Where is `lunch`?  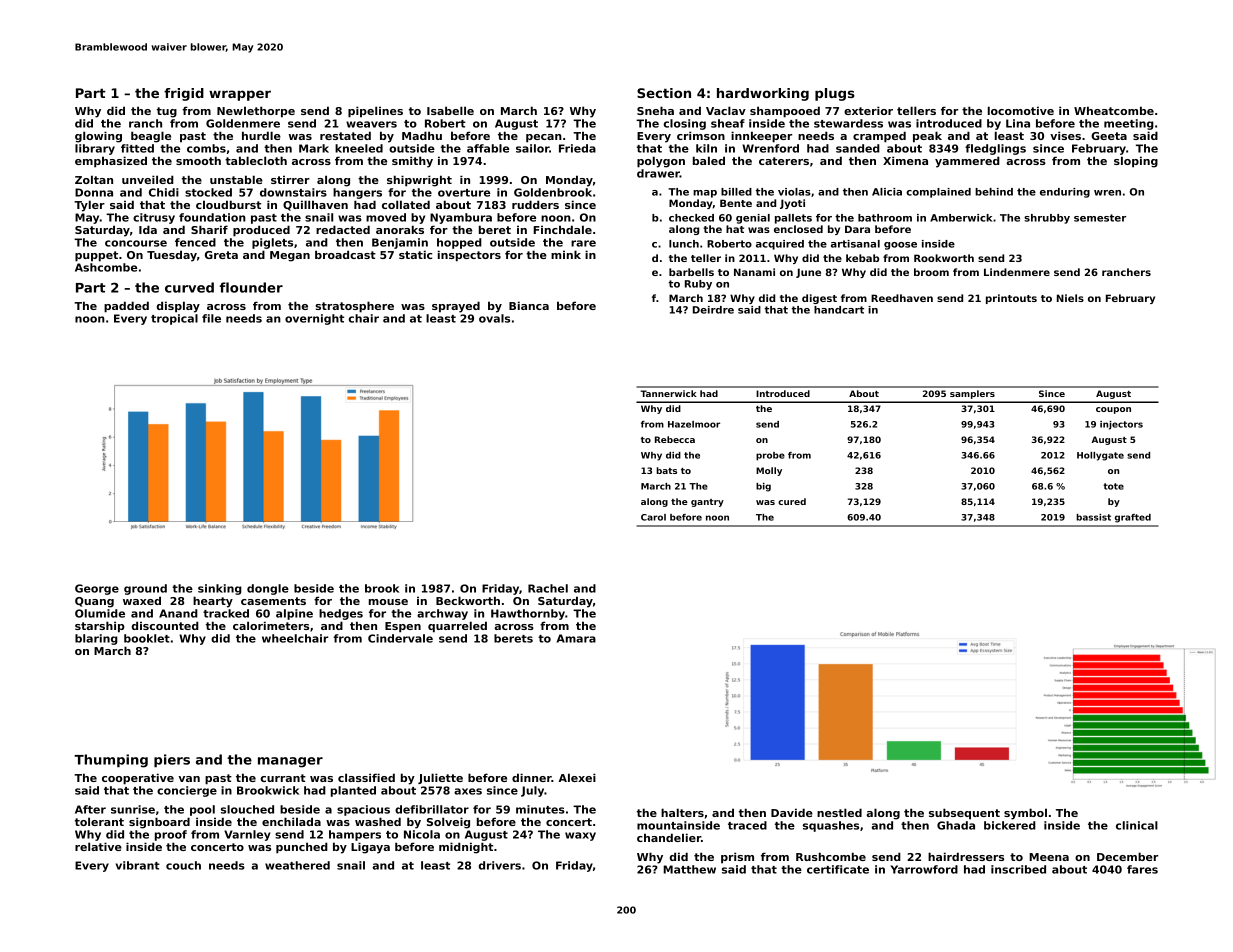
lunch is located at coordinates (684, 244).
